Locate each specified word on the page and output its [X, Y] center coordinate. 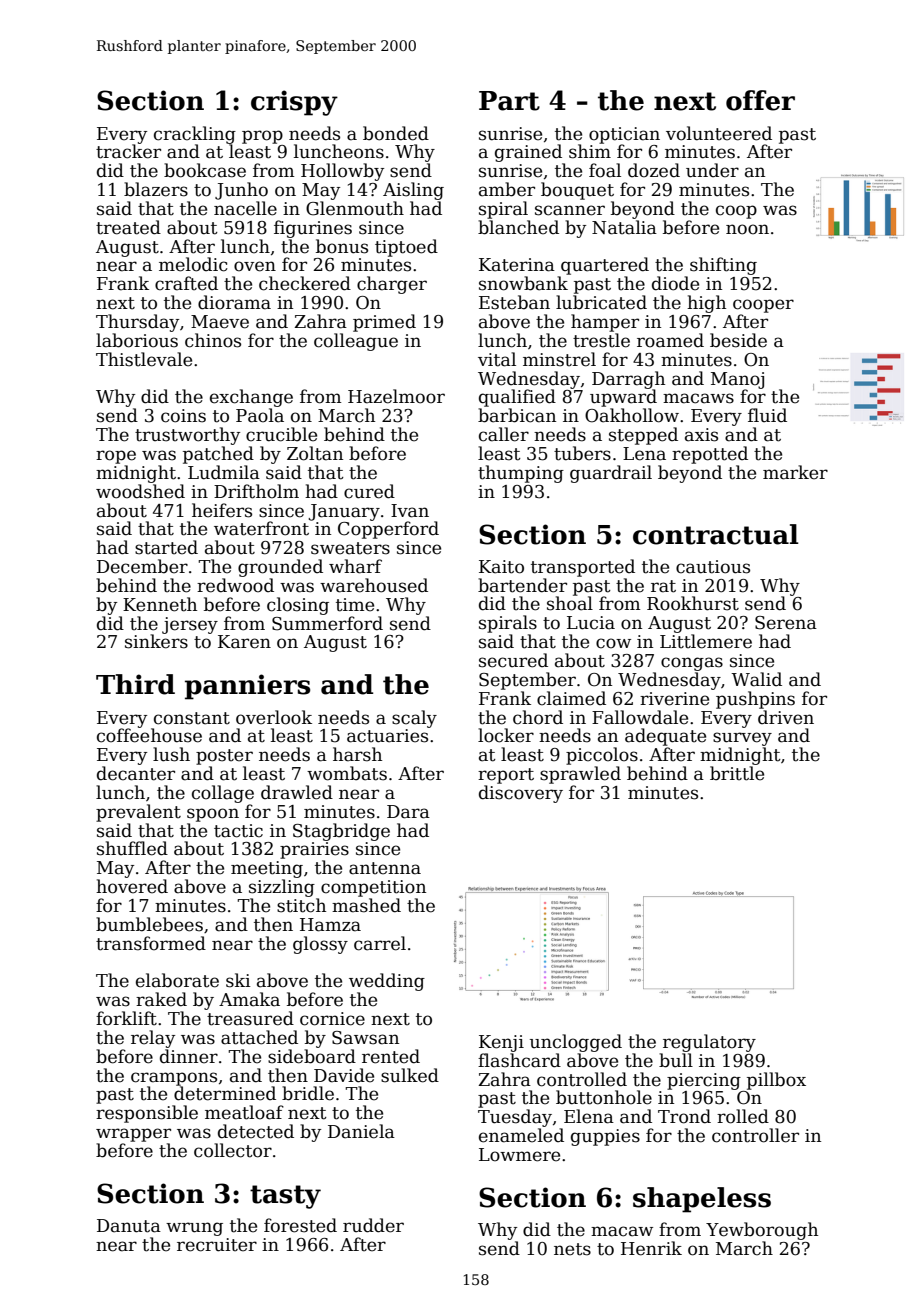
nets [572, 1249]
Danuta [129, 1226]
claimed [571, 698]
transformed [151, 943]
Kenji [501, 1043]
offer [760, 100]
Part [509, 101]
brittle [737, 773]
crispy [294, 103]
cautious [713, 567]
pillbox [776, 1081]
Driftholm [256, 491]
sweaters [350, 548]
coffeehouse [149, 735]
